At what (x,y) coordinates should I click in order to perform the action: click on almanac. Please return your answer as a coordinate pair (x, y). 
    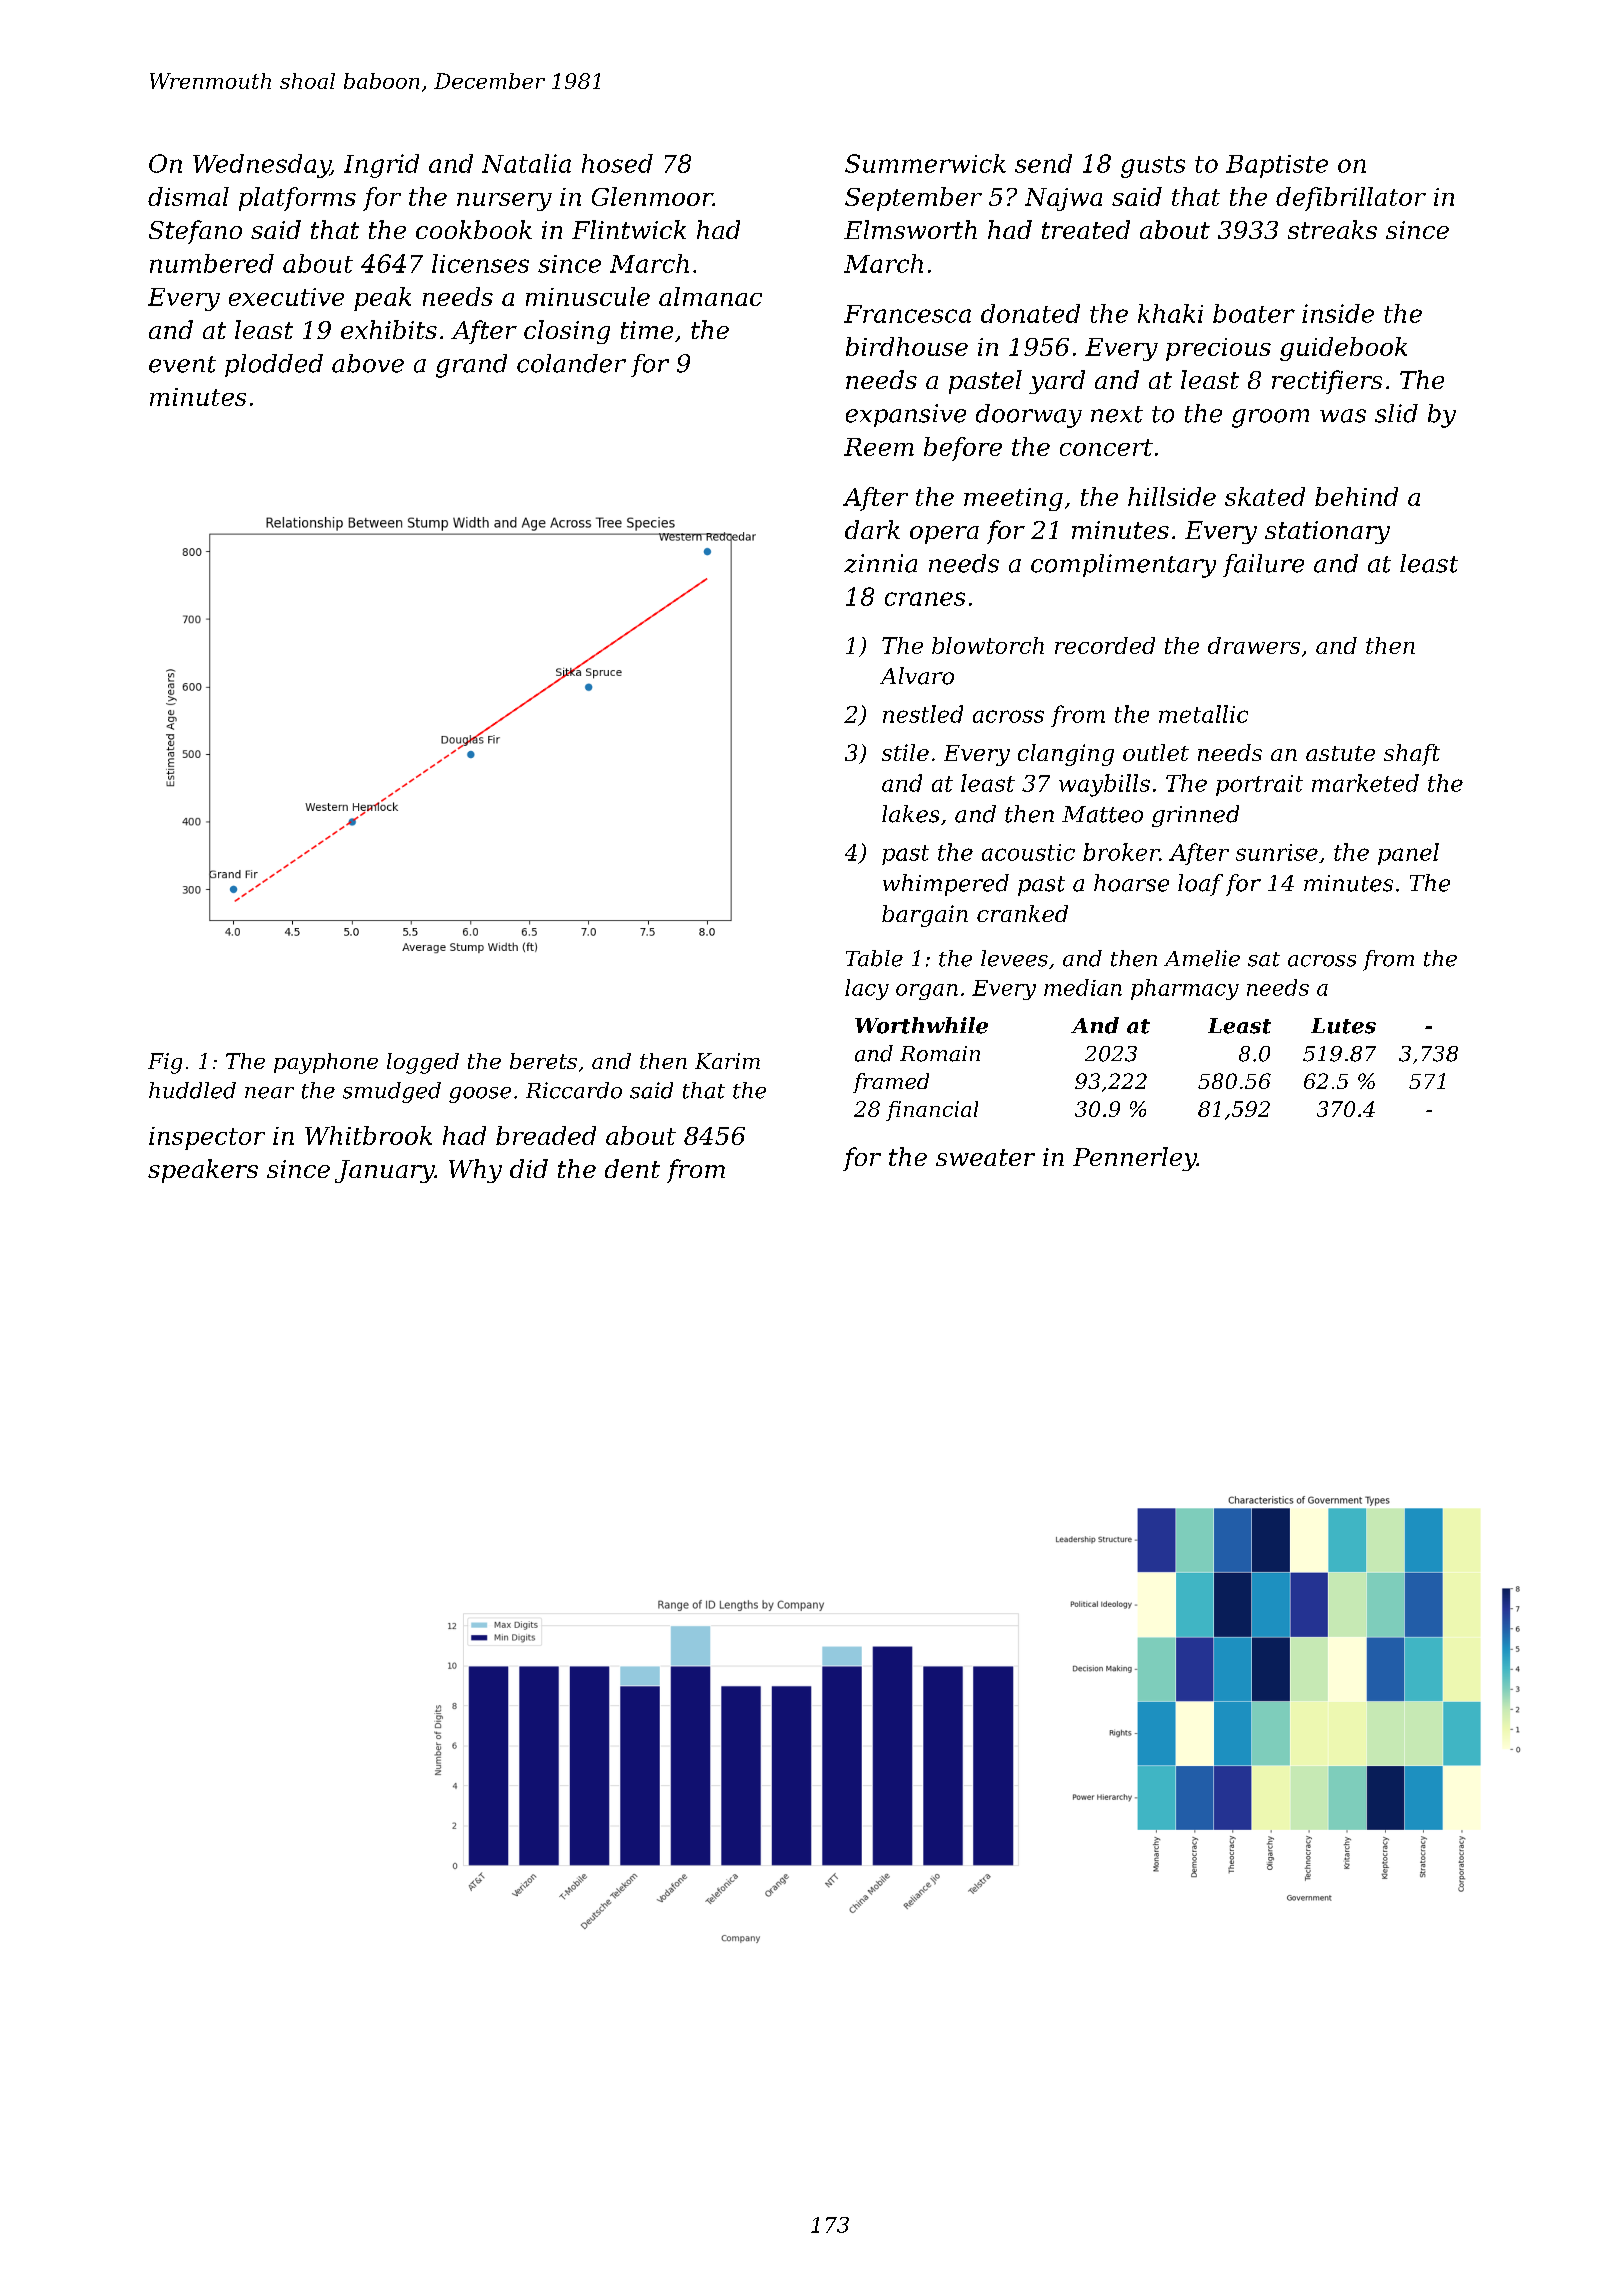
    Looking at the image, I should click on (710, 296).
